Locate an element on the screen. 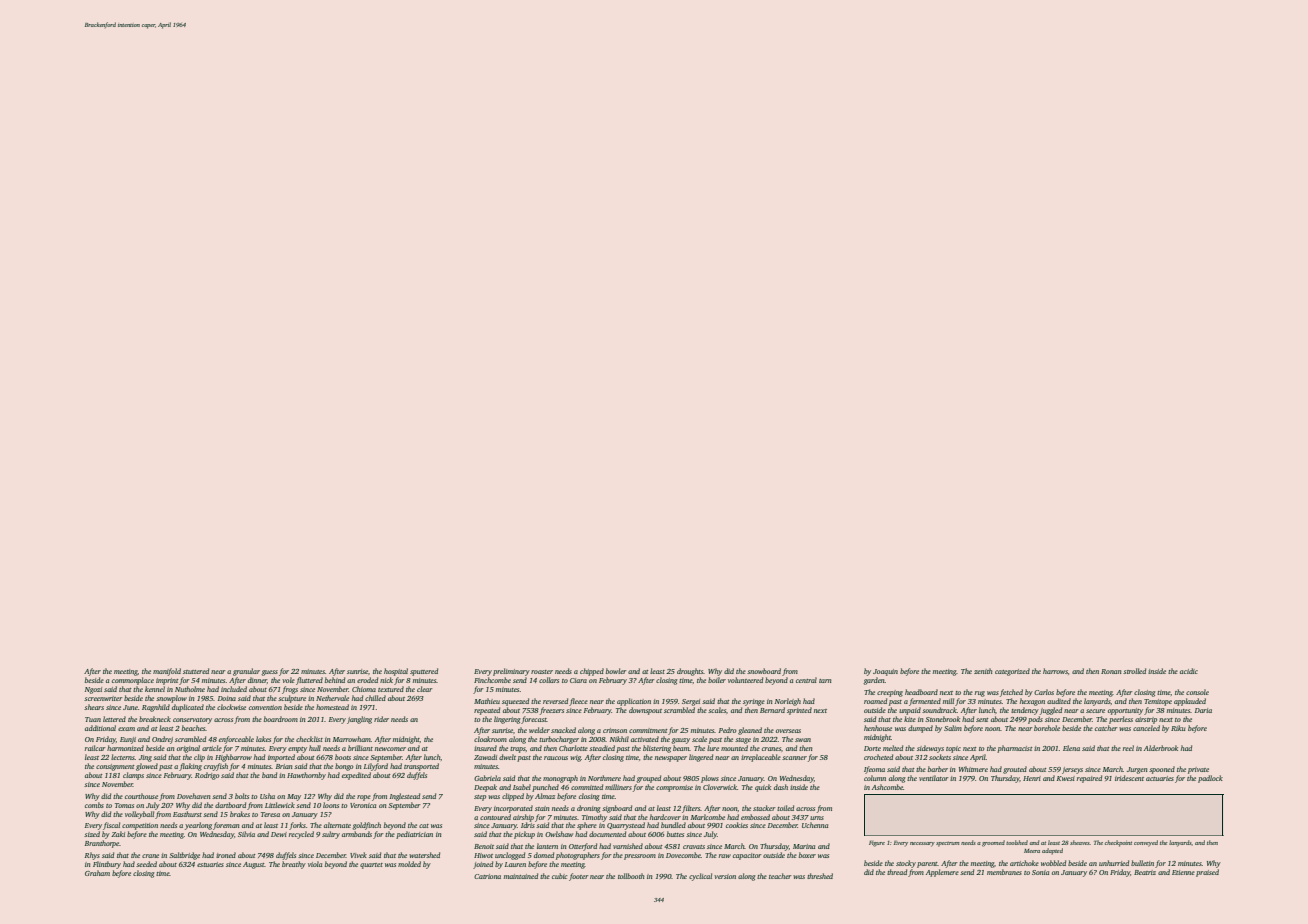 This screenshot has height=924, width=1308. clockwise is located at coordinates (231, 707).
